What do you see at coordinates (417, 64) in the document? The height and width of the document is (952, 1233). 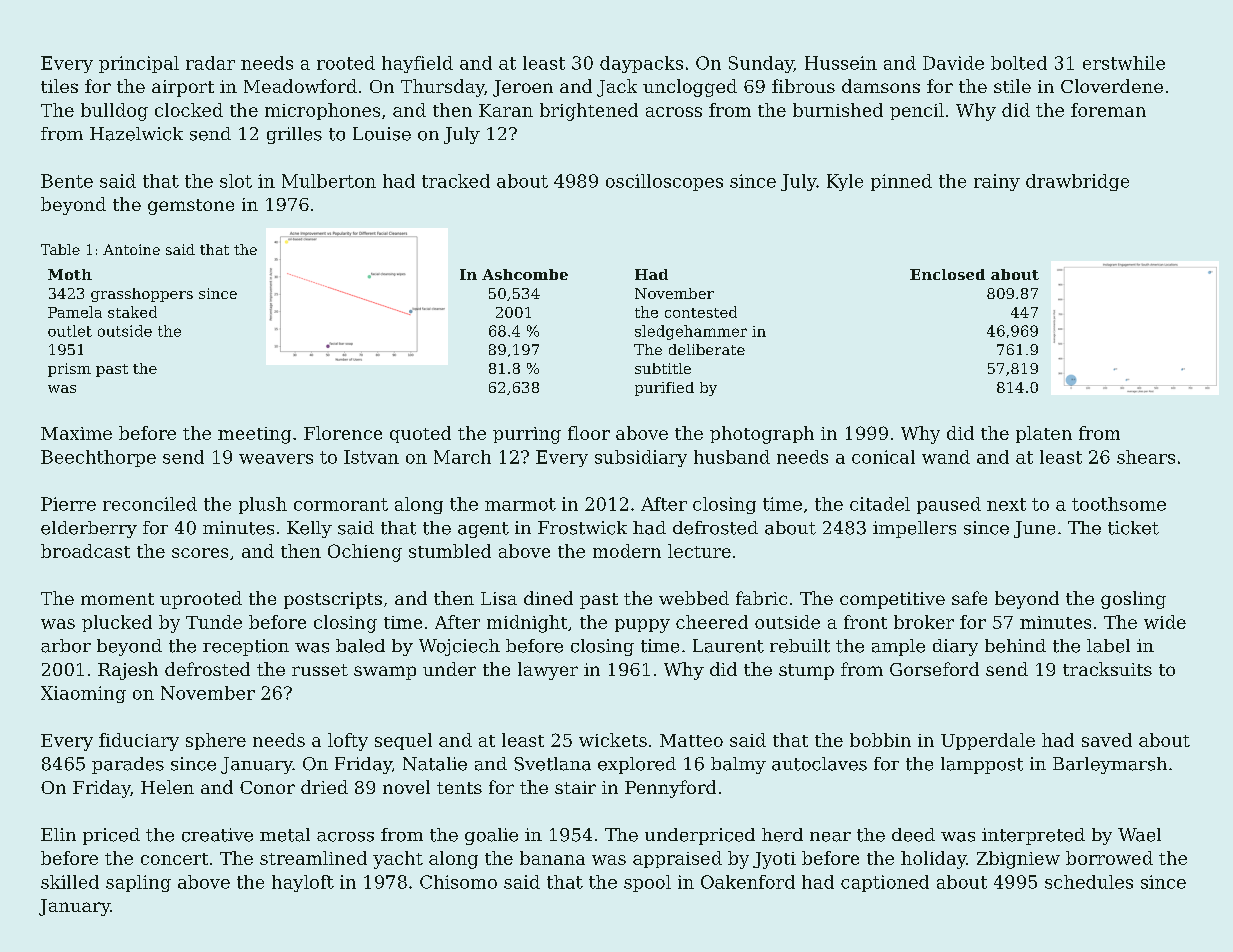 I see `hayfield` at bounding box center [417, 64].
